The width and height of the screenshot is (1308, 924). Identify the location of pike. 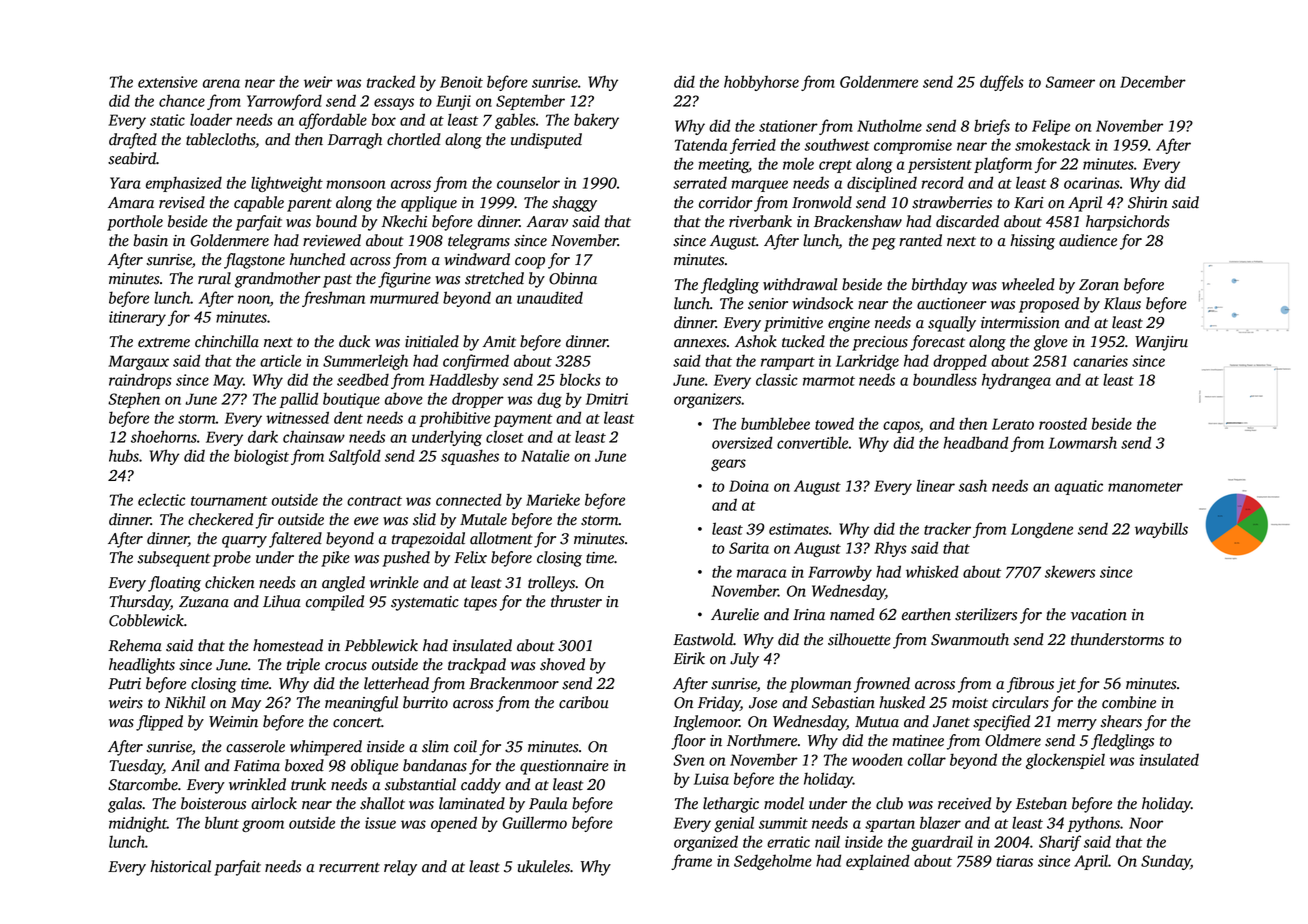
(335, 559).
